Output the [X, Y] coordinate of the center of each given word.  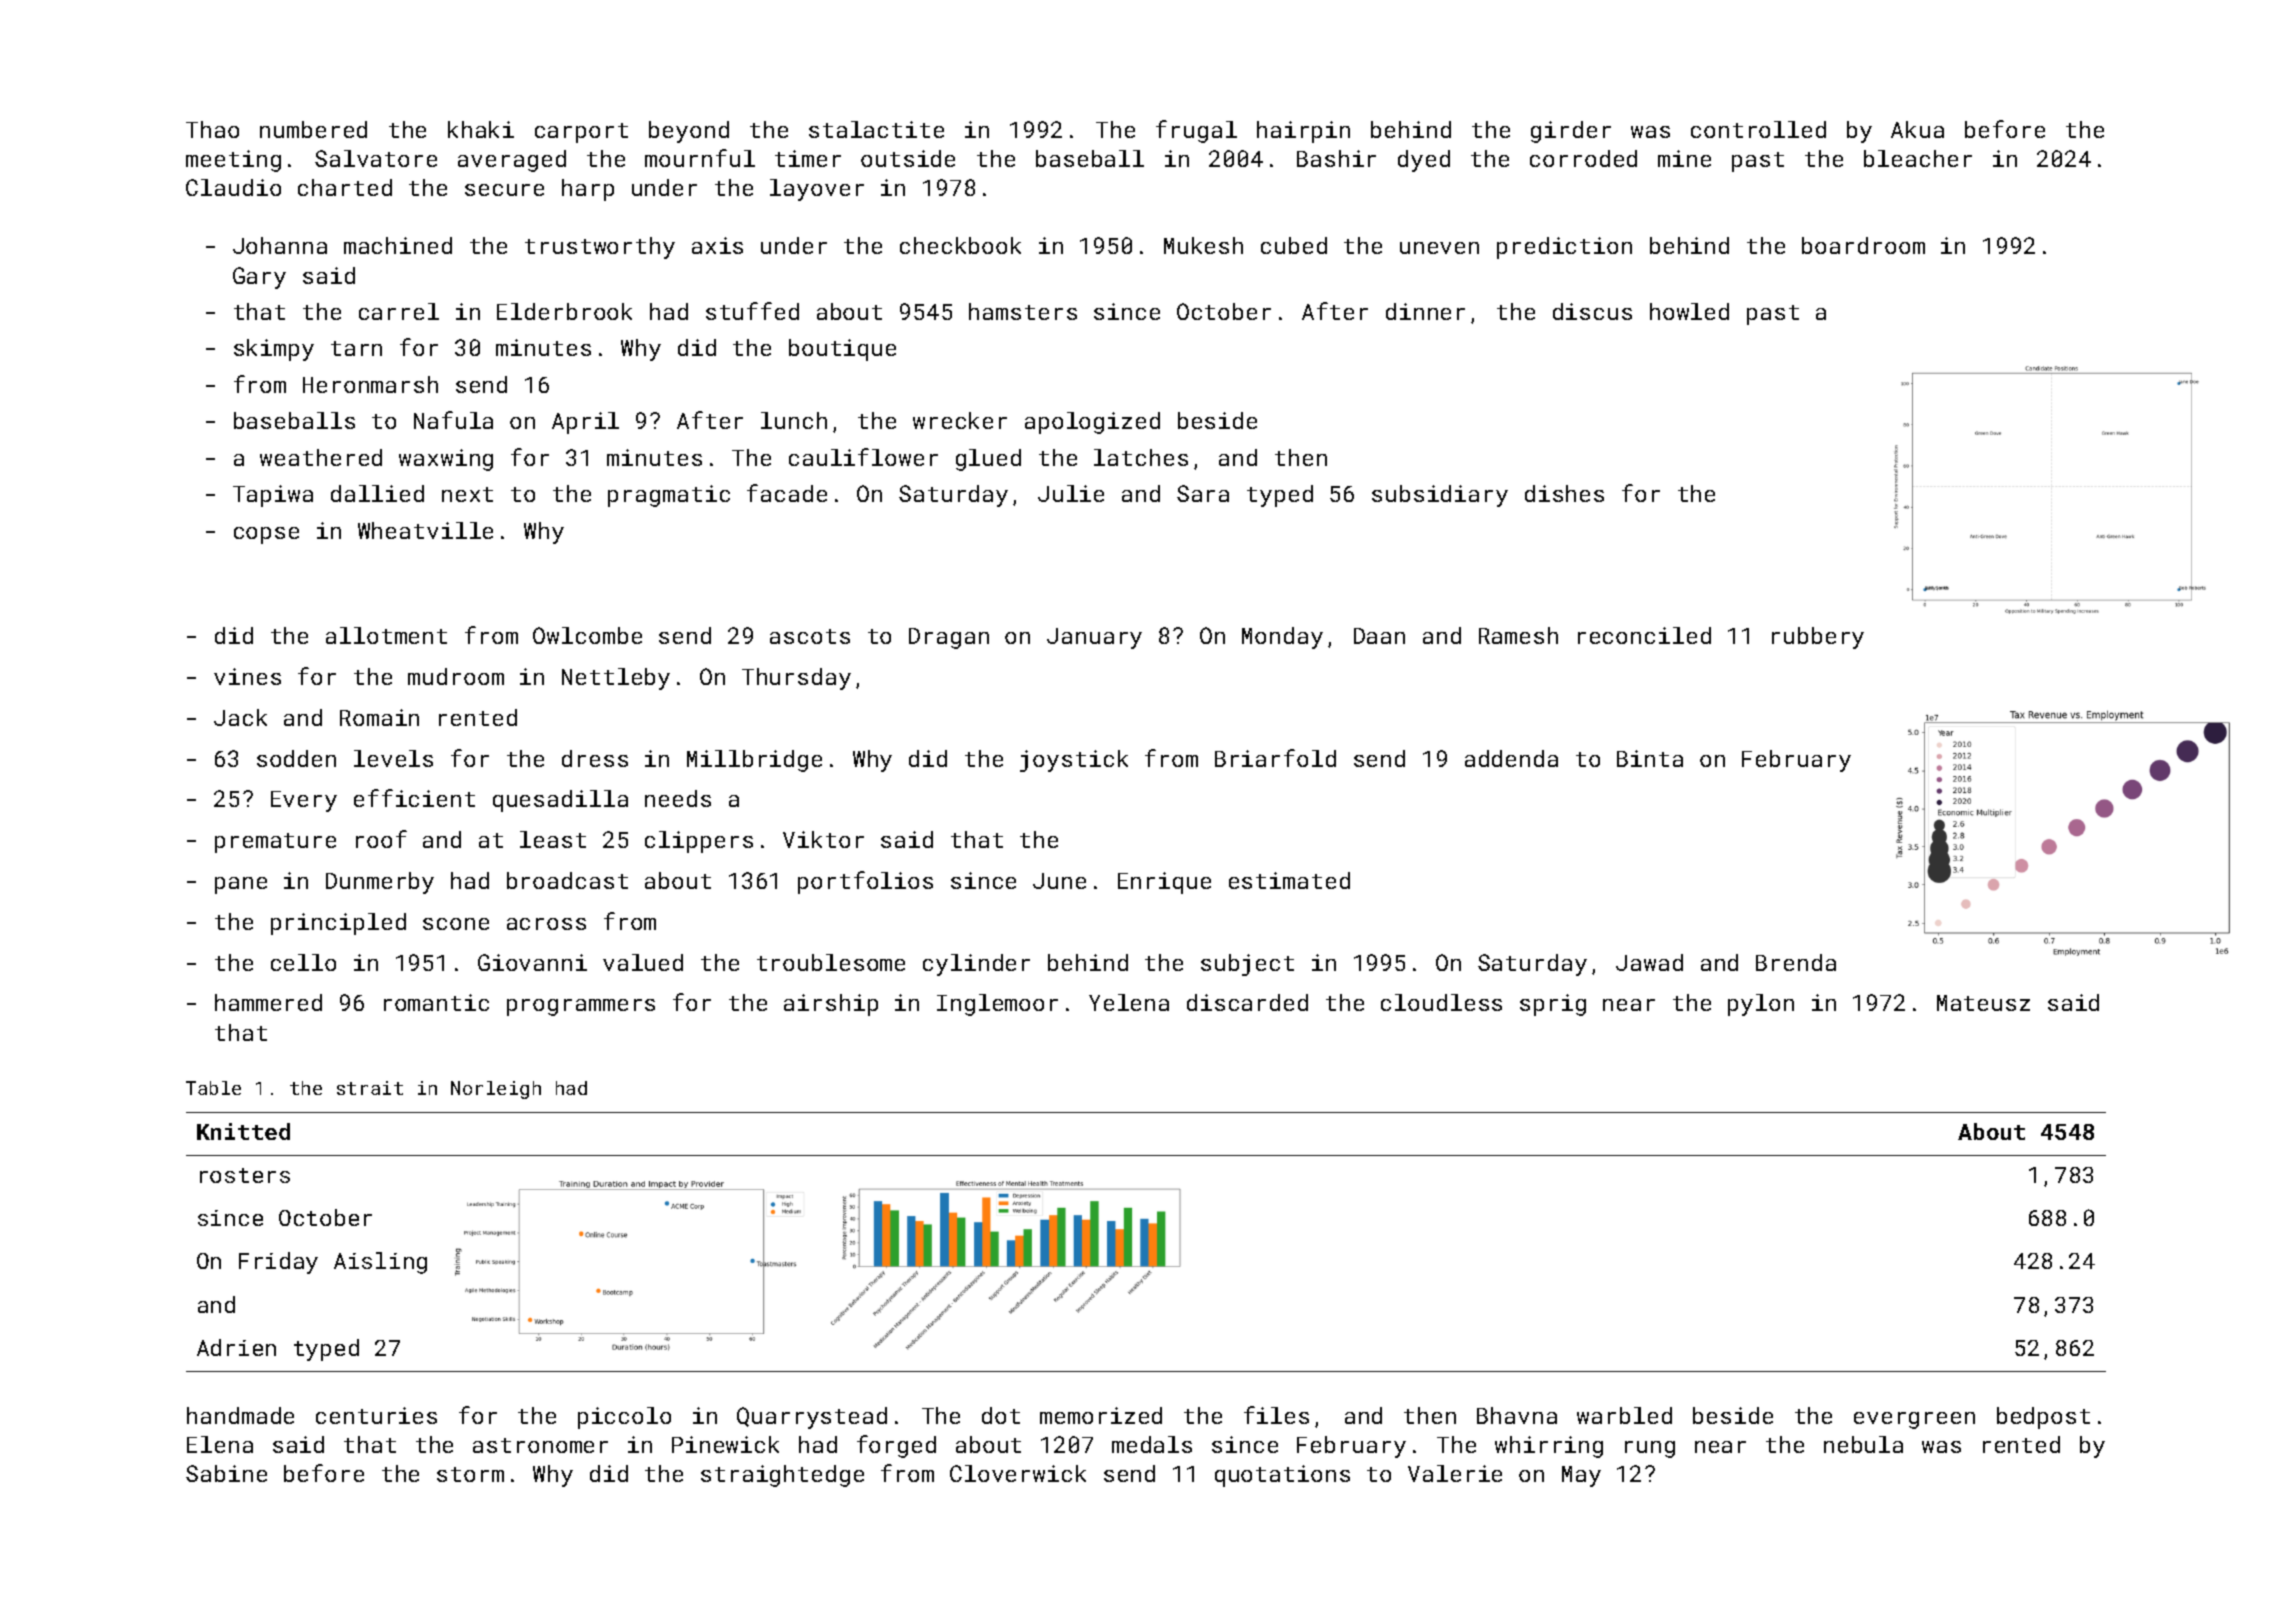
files [1276, 1415]
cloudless [1441, 1002]
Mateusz [1983, 1003]
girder [1571, 132]
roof [381, 839]
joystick [1074, 761]
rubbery [1818, 638]
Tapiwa [273, 496]
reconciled [1644, 635]
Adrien [236, 1347]
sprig [1553, 1005]
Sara [1203, 493]
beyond [689, 132]
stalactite [876, 129]
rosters [245, 1175]
